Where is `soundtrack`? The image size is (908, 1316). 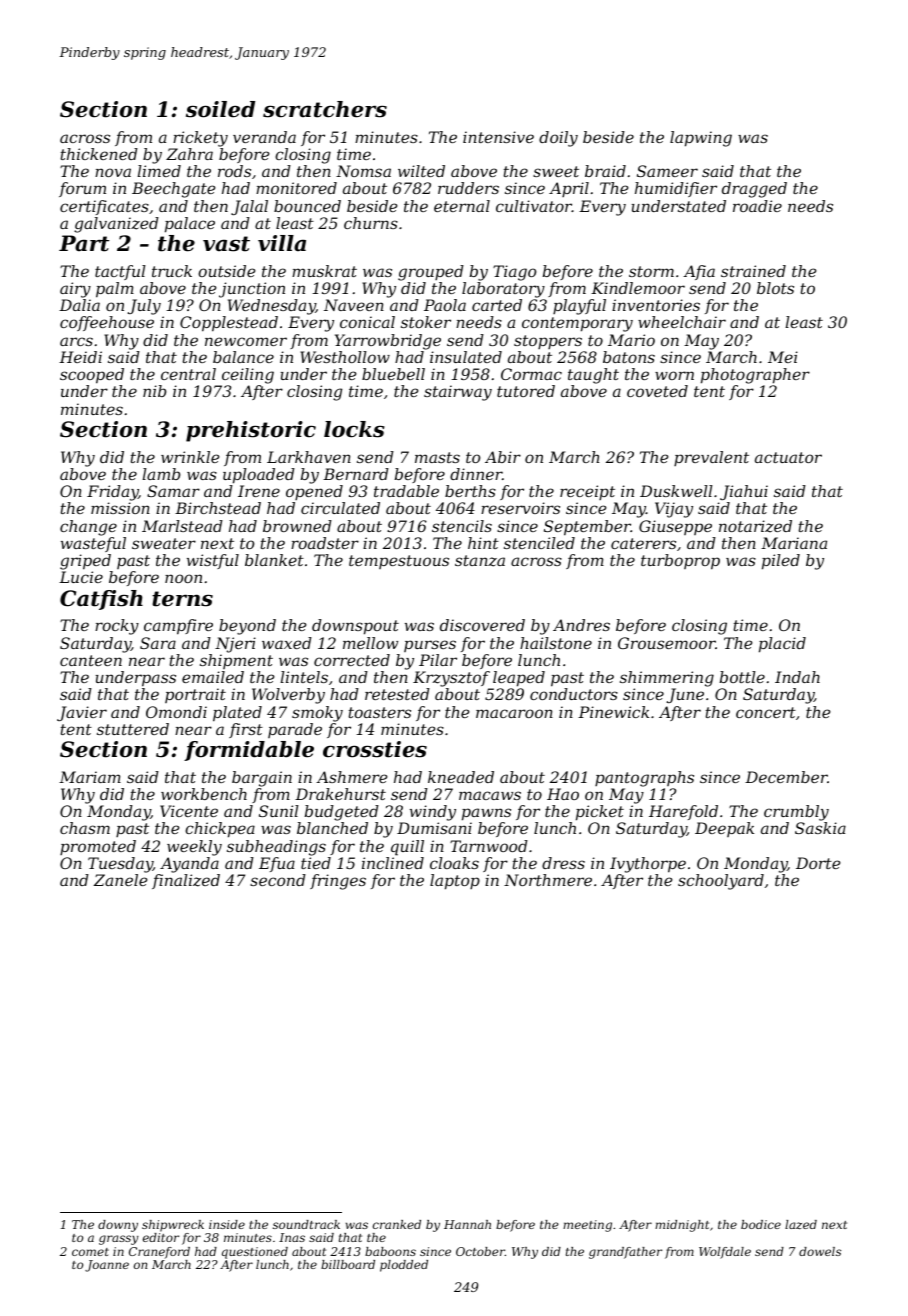
soundtrack is located at coordinates (306, 1224).
